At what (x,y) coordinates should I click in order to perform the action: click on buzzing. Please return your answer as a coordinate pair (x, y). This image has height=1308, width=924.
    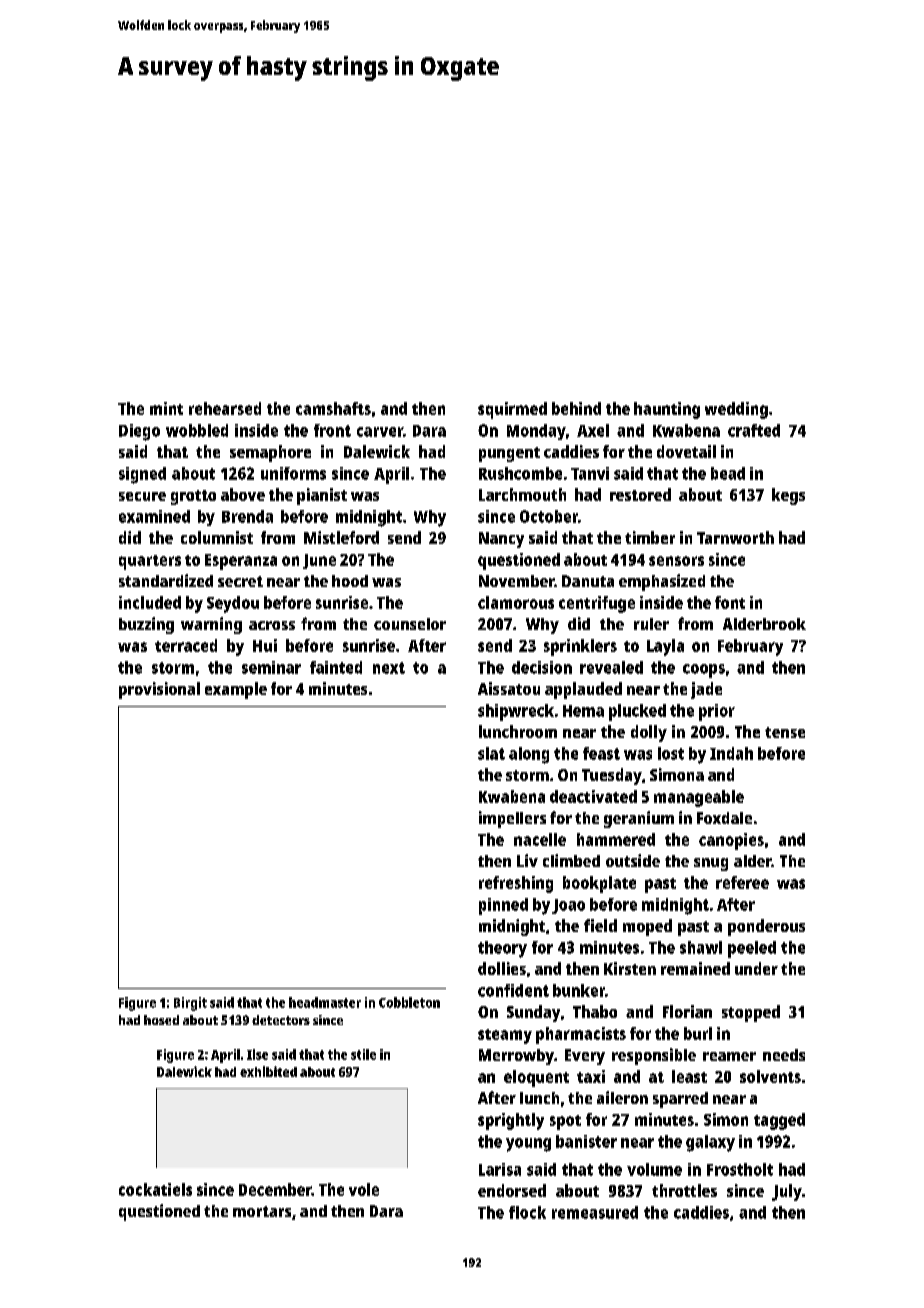
    Looking at the image, I should click on (146, 625).
